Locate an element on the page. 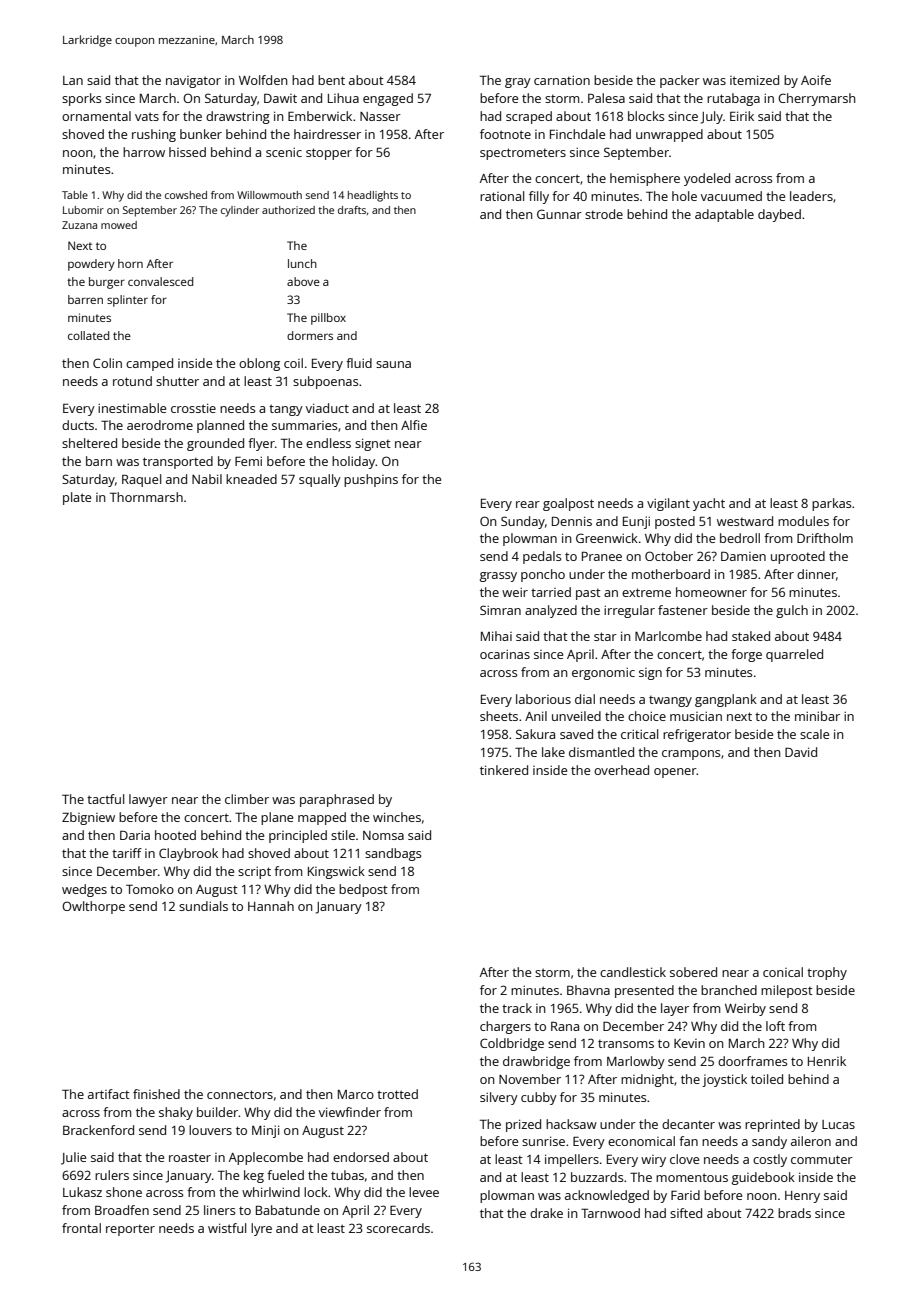 Image resolution: width=924 pixels, height=1308 pixels. Broadfen is located at coordinates (122, 1210).
